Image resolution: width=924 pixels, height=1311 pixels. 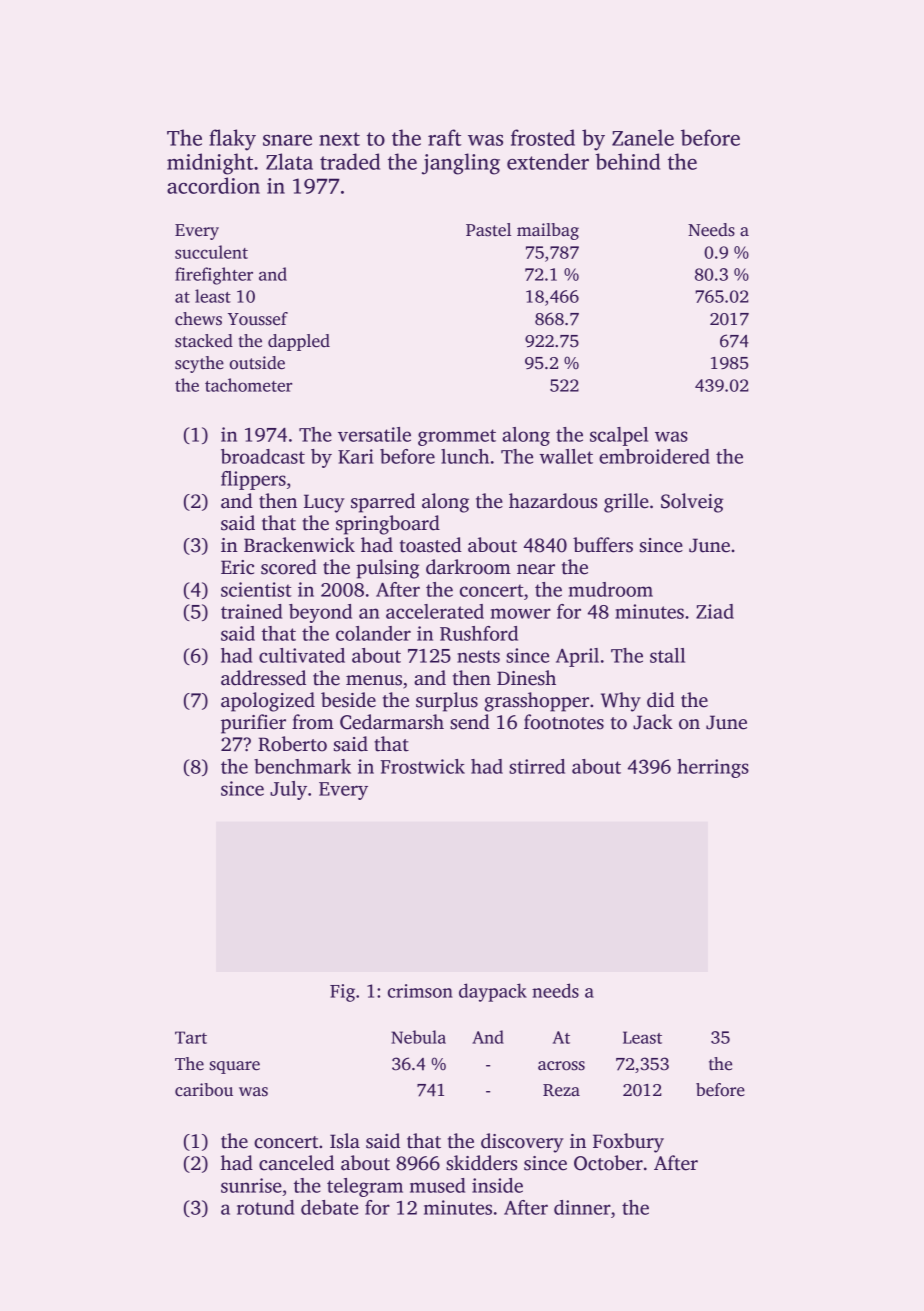 What do you see at coordinates (263, 456) in the screenshot?
I see `broadcast` at bounding box center [263, 456].
